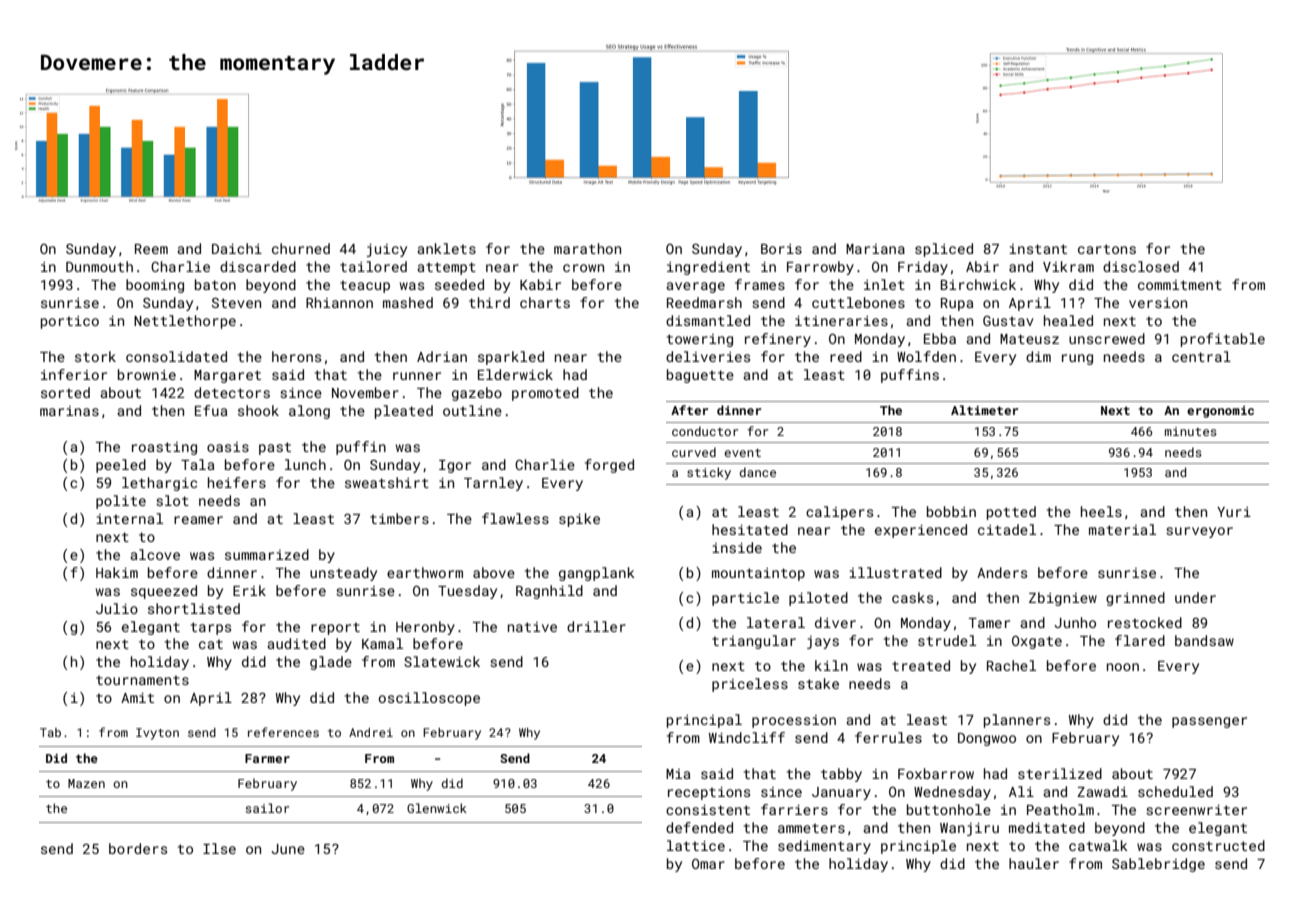 The image size is (1308, 924). What do you see at coordinates (267, 808) in the screenshot?
I see `sailor` at bounding box center [267, 808].
